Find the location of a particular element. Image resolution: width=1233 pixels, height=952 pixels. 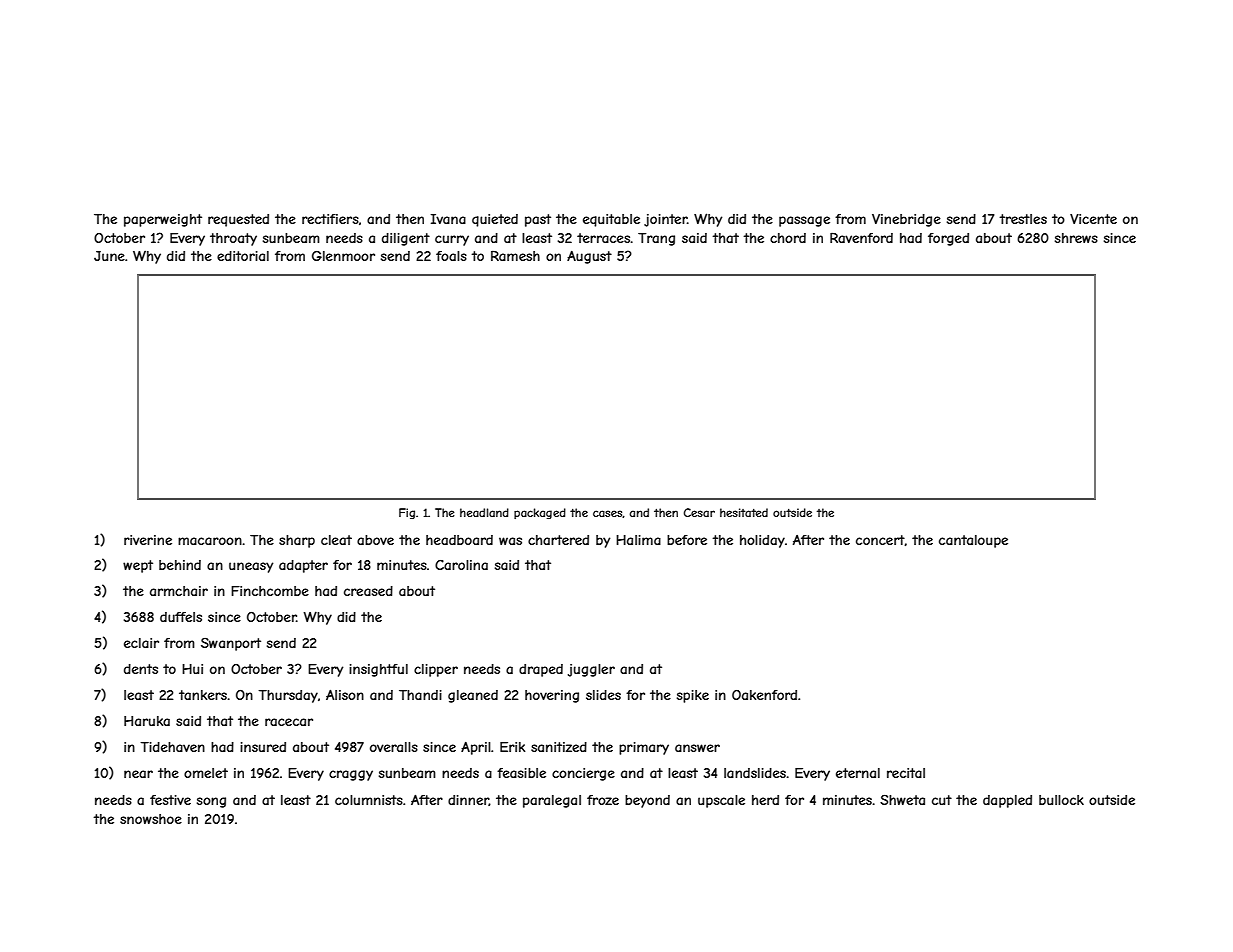

headland is located at coordinates (484, 512).
